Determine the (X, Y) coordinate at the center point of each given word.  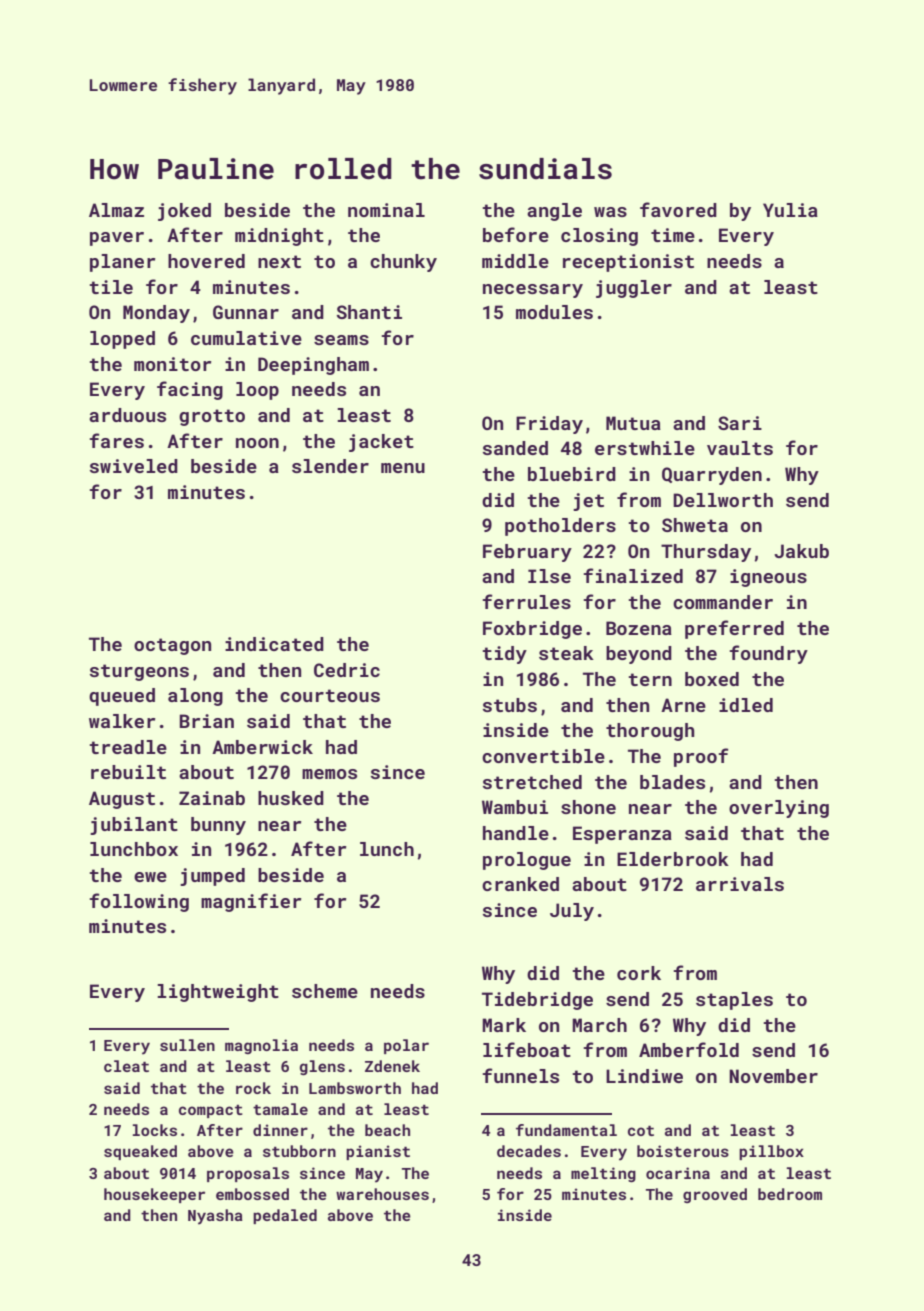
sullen (187, 1045)
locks (155, 1130)
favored (678, 209)
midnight (279, 237)
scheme (325, 991)
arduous (127, 415)
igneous (768, 578)
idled (746, 705)
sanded (515, 448)
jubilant (134, 826)
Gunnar (246, 312)
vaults (740, 448)
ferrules (526, 601)
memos (329, 774)
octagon (172, 646)
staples (734, 1001)
